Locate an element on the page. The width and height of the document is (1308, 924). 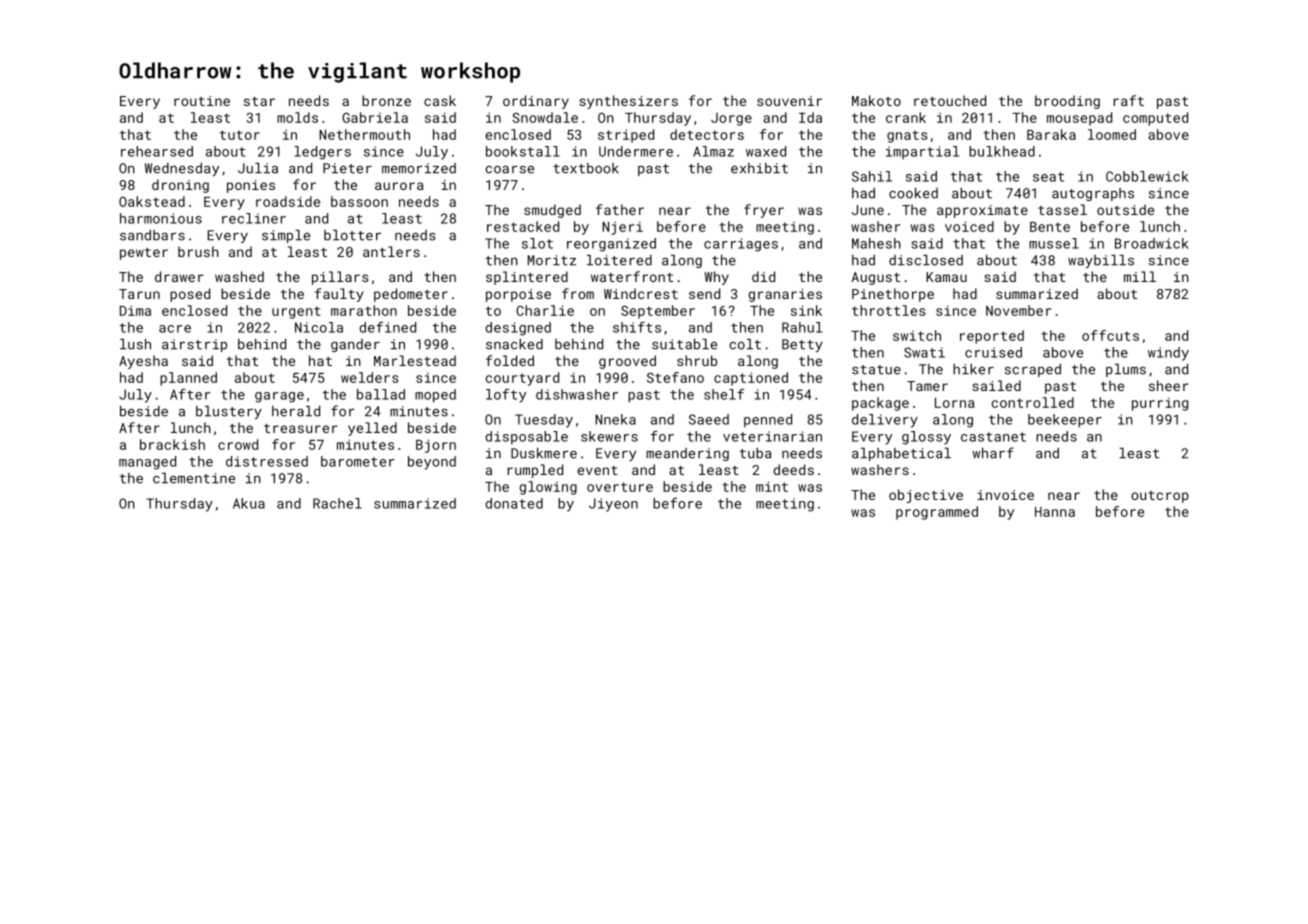
sheer is located at coordinates (1168, 385).
